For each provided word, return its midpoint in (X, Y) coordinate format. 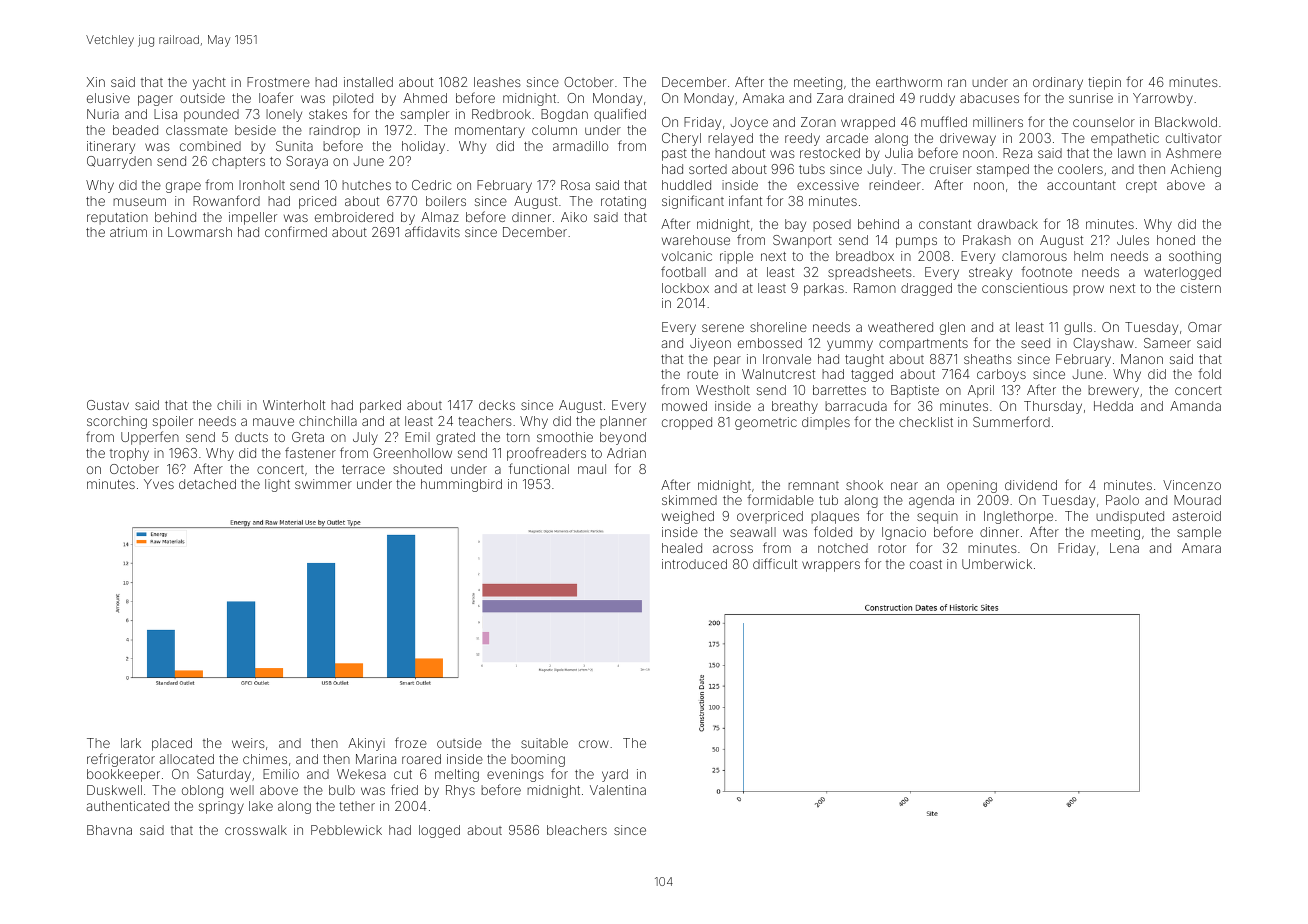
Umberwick (997, 564)
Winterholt (294, 405)
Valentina (618, 790)
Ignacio (904, 533)
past (674, 155)
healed (682, 548)
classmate (197, 130)
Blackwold (1186, 122)
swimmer (323, 484)
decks (497, 405)
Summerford (1011, 421)
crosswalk (256, 830)
